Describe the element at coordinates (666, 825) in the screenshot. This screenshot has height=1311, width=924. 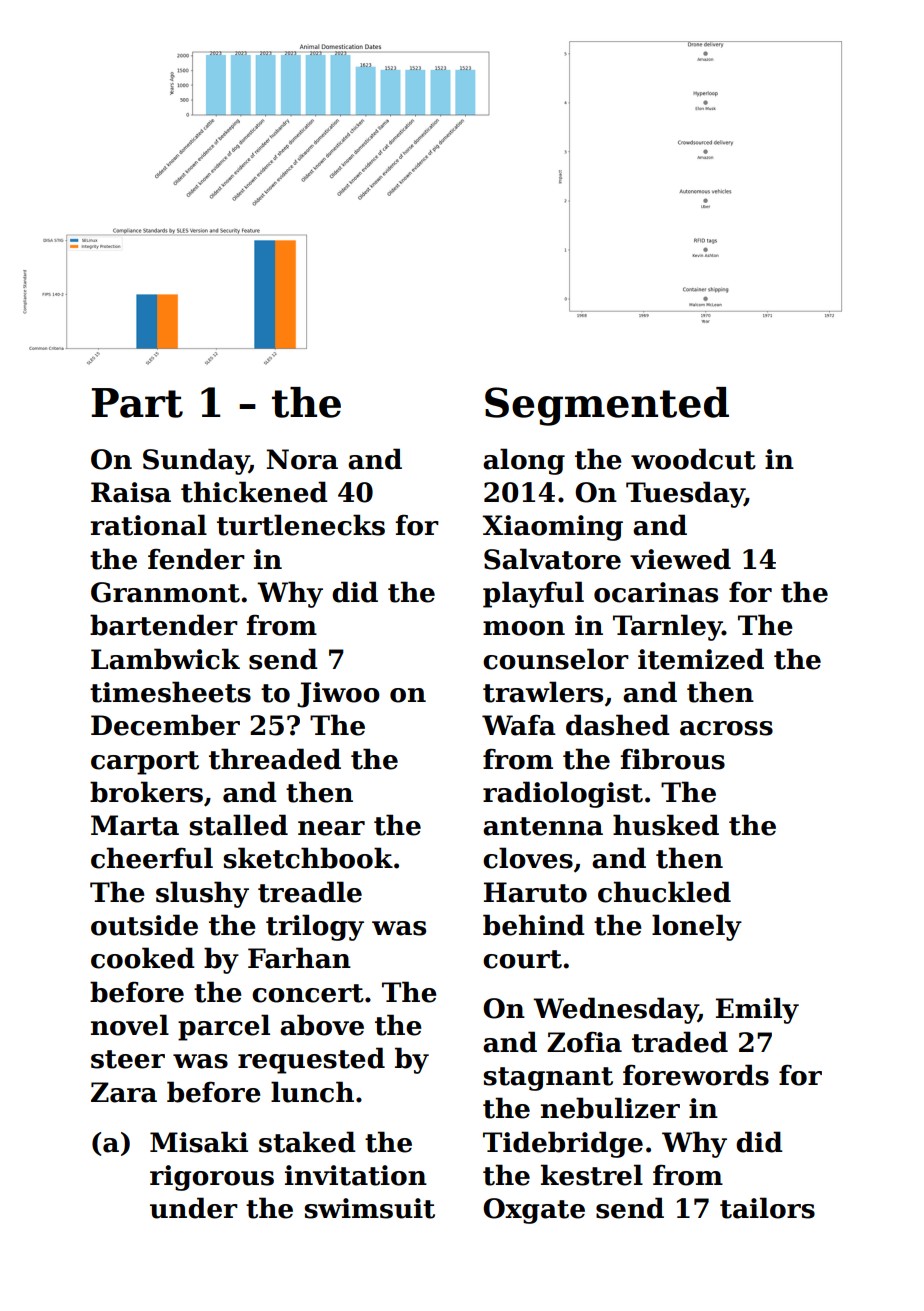
I see `husked` at that location.
